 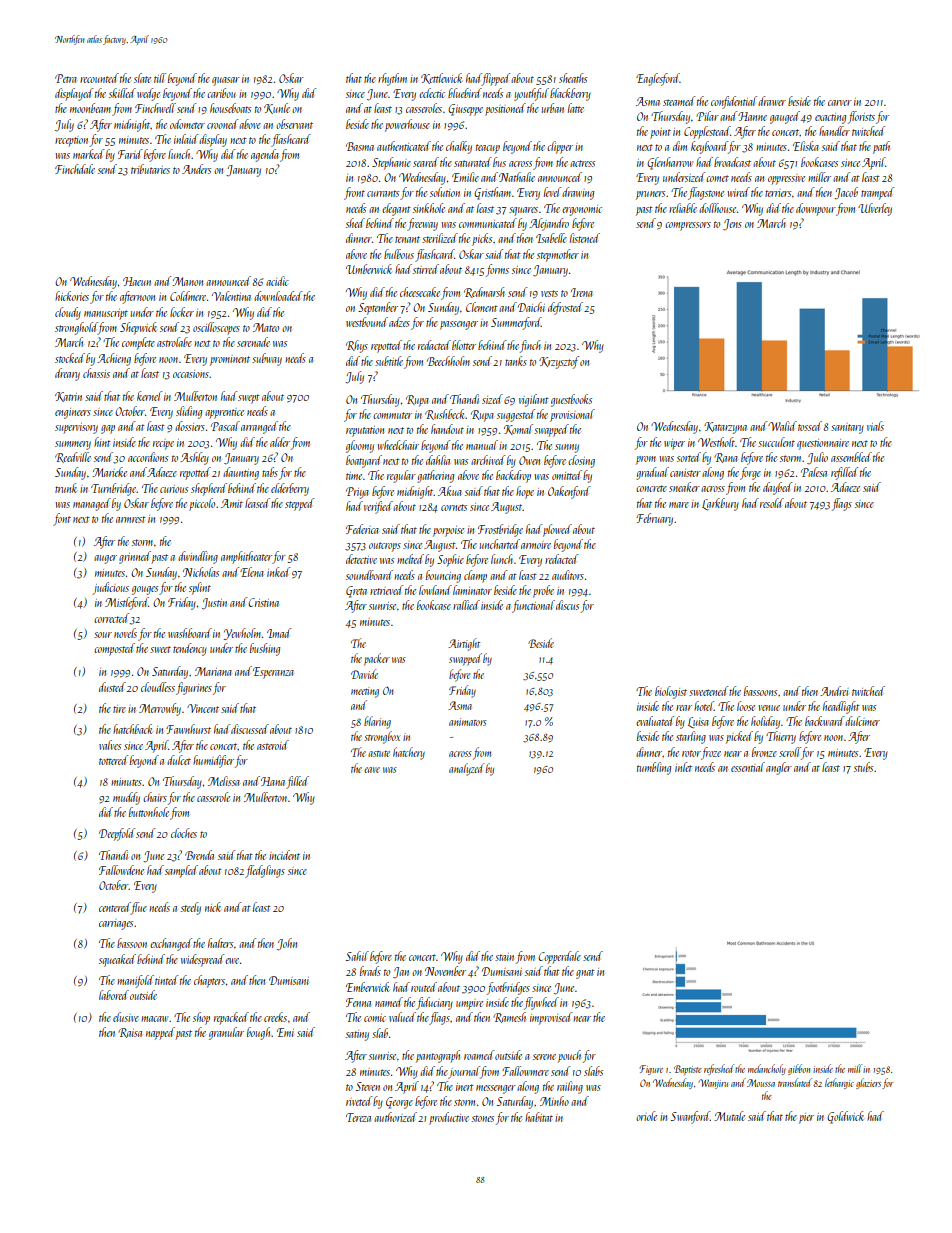 What do you see at coordinates (226, 81) in the screenshot?
I see `quasar` at bounding box center [226, 81].
